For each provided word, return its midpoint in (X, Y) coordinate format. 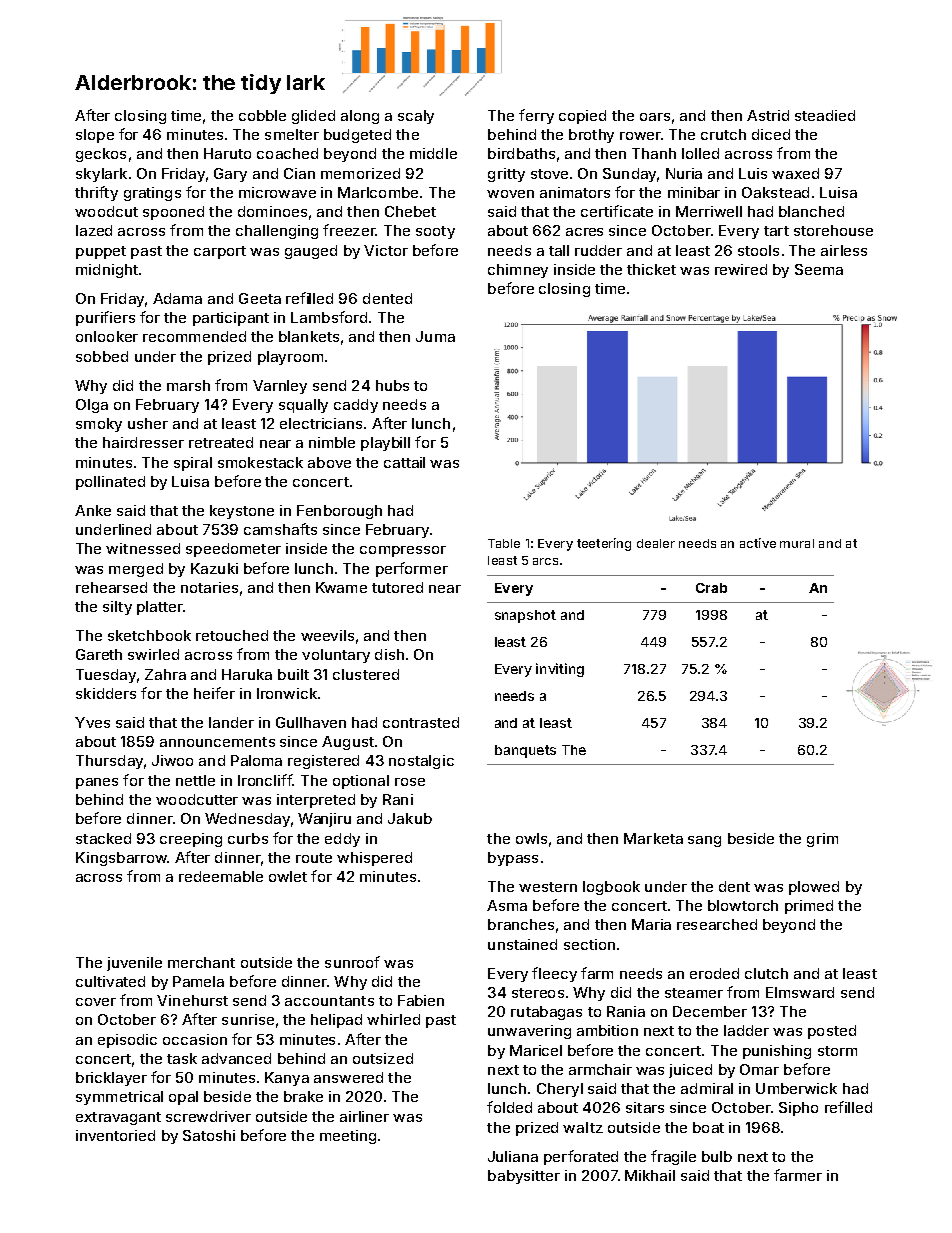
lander (231, 722)
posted (832, 1032)
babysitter (524, 1177)
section (589, 944)
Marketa (653, 838)
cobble (262, 115)
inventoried (115, 1135)
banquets (525, 751)
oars (655, 117)
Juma (435, 336)
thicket (651, 269)
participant (231, 319)
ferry (536, 116)
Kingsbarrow (121, 859)
